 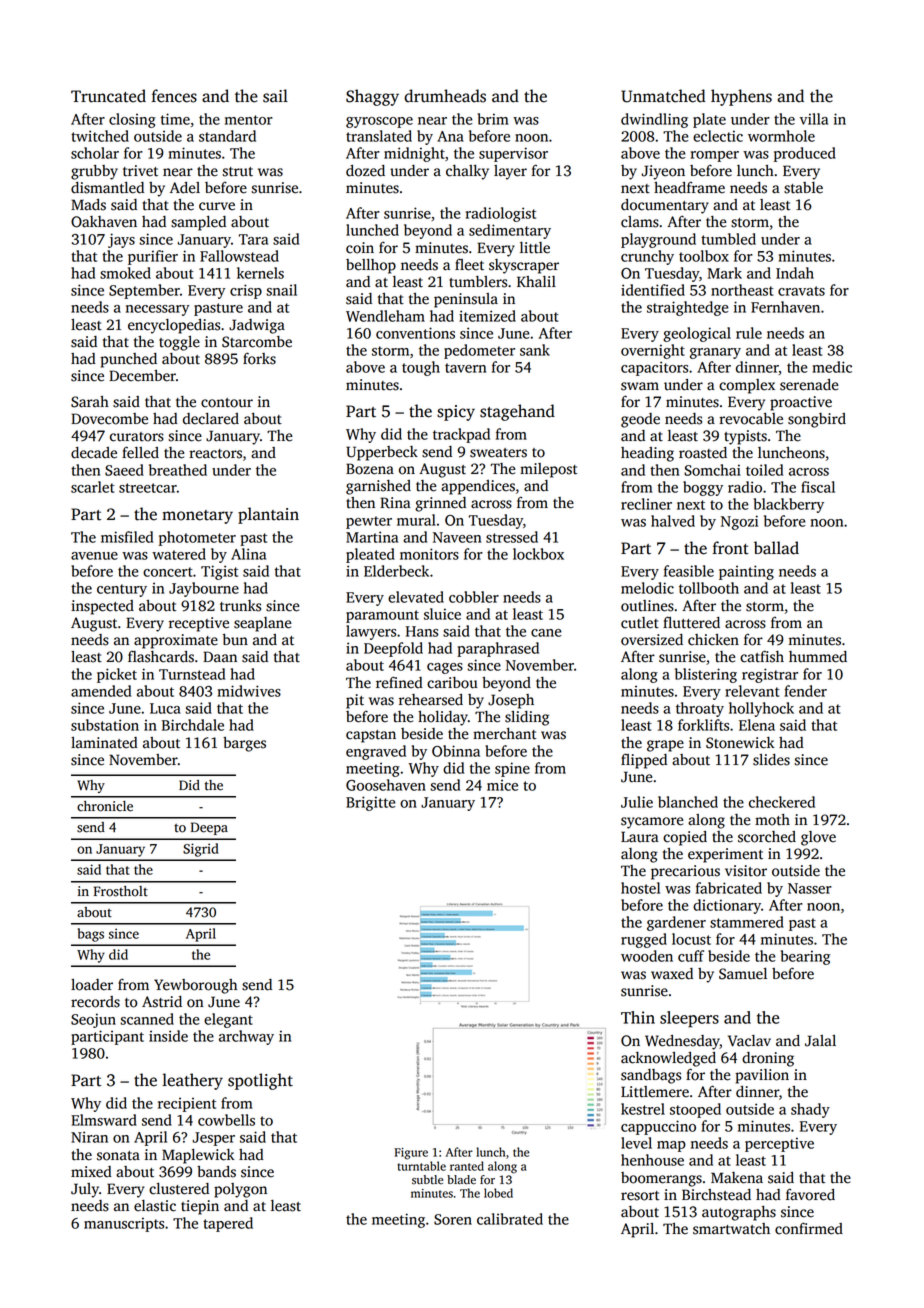 I want to click on level, so click(x=636, y=1143).
